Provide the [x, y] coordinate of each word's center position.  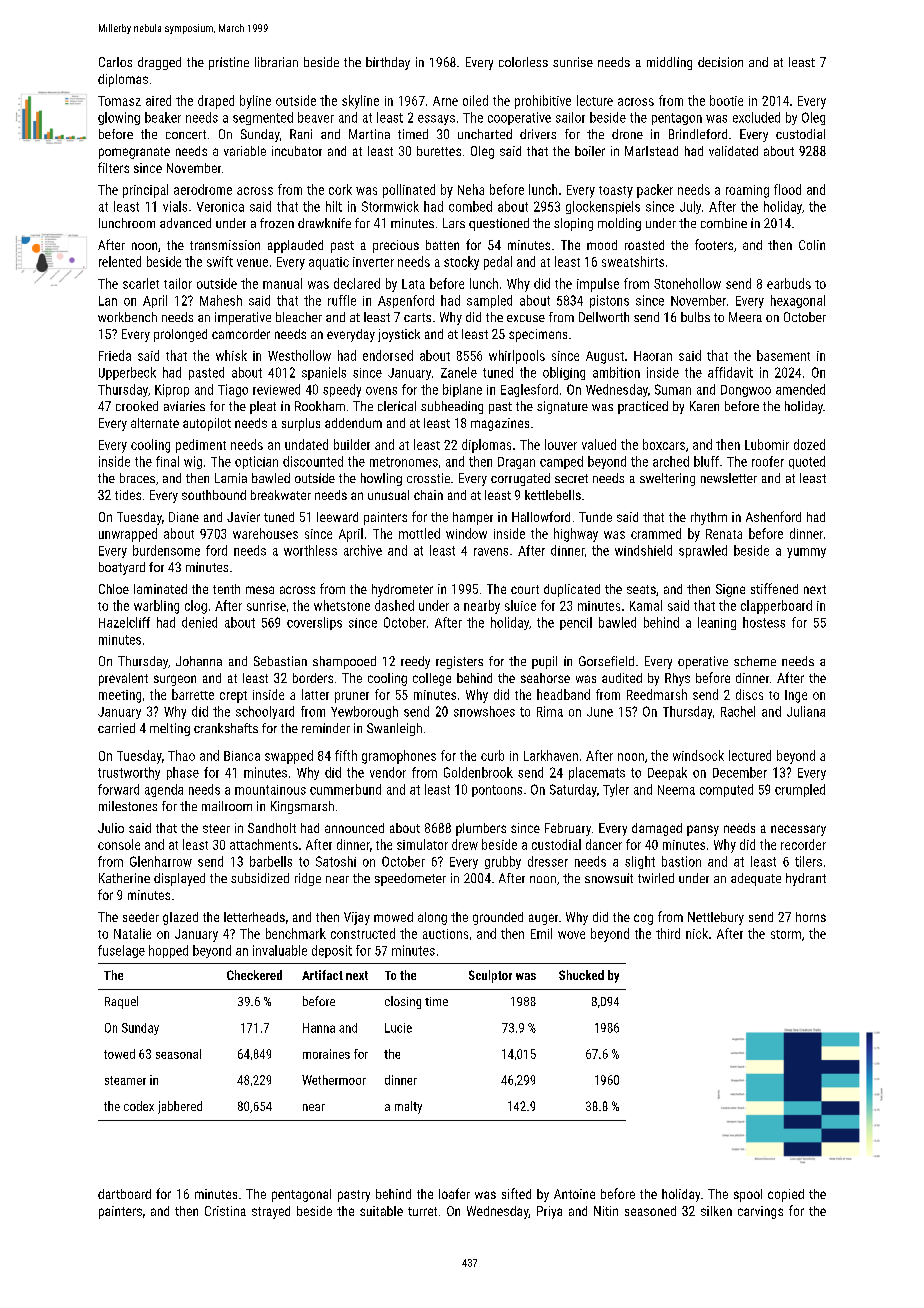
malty [408, 1107]
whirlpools [517, 357]
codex [139, 1106]
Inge [796, 696]
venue [252, 263]
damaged [657, 829]
